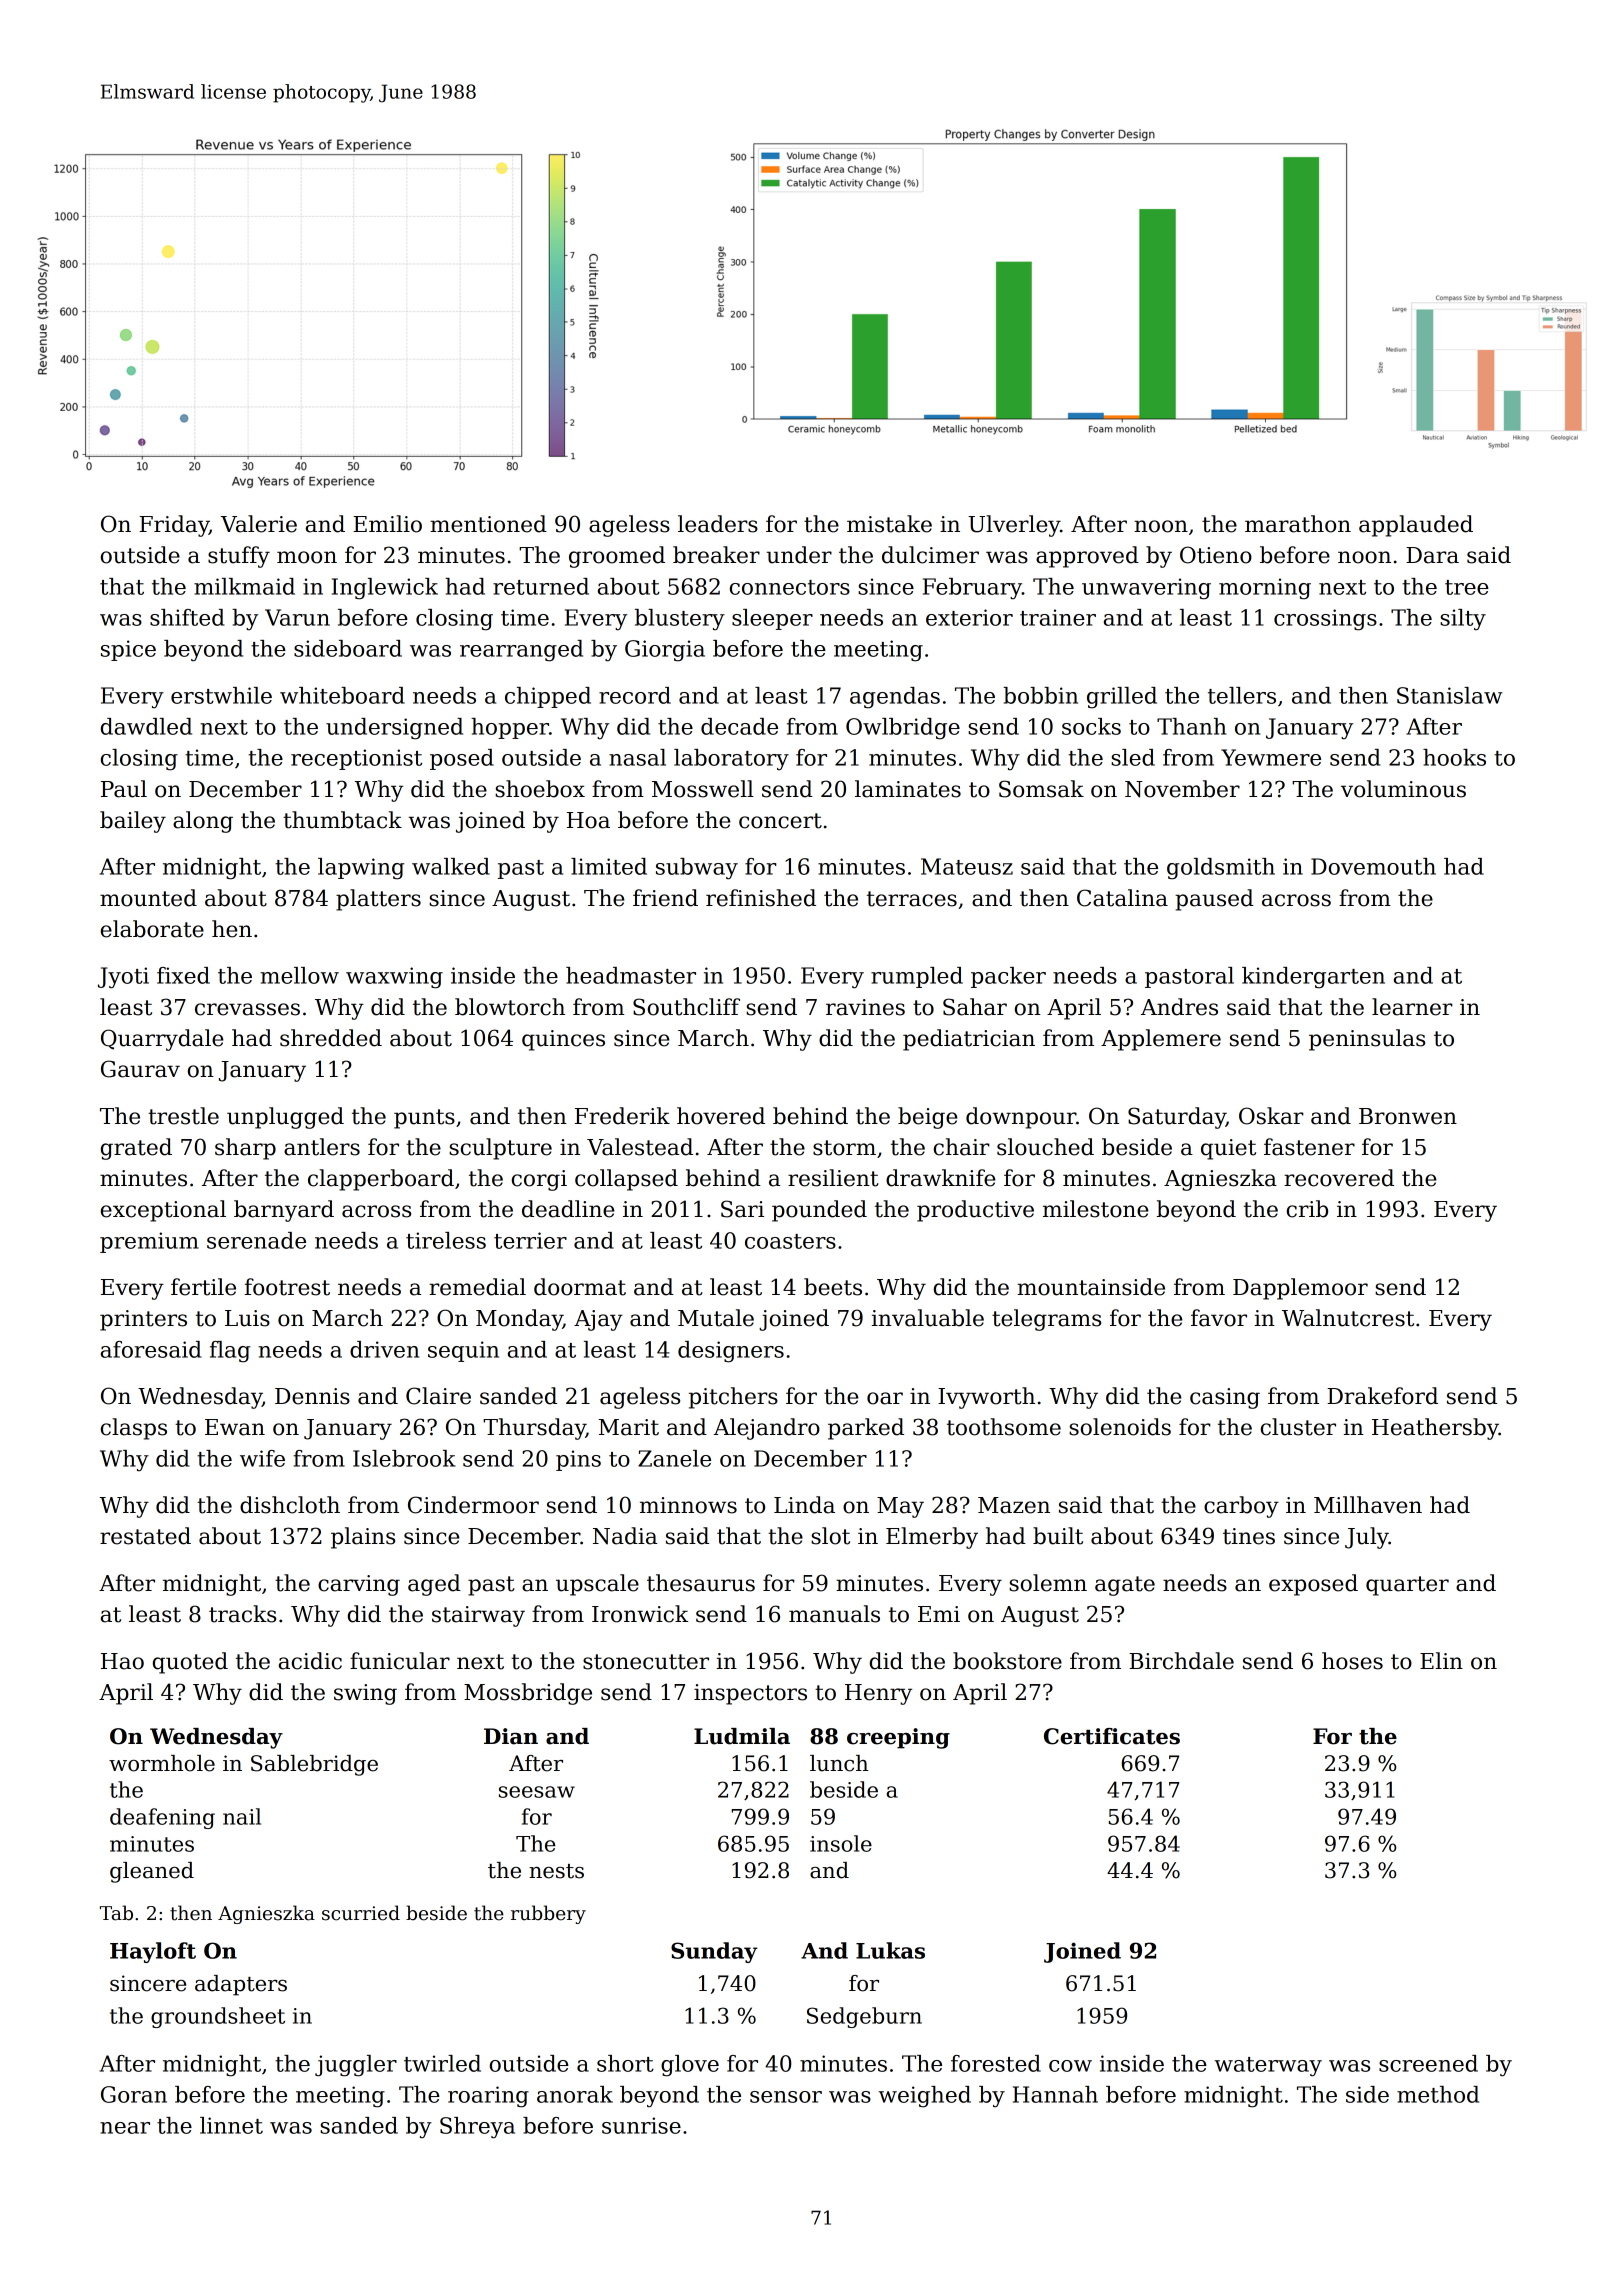 Image resolution: width=1620 pixels, height=2292 pixels. What do you see at coordinates (231, 2125) in the screenshot?
I see `linnet` at bounding box center [231, 2125].
